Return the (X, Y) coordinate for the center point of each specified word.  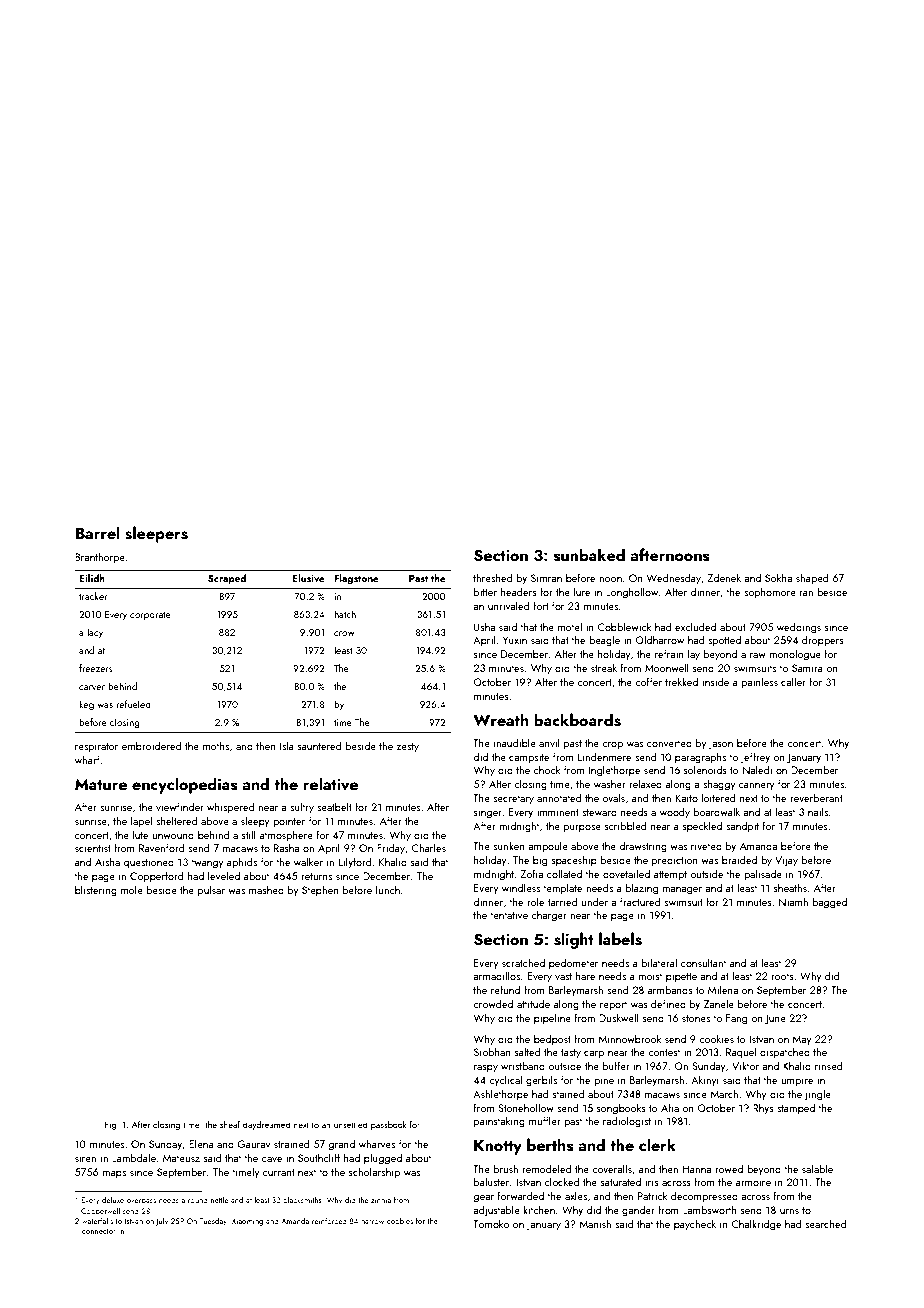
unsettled (351, 1124)
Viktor (745, 1065)
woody (675, 812)
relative (330, 784)
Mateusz (181, 1158)
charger (549, 916)
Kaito (687, 798)
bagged (829, 903)
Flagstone (356, 579)
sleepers (156, 534)
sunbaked (589, 555)
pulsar (211, 890)
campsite (529, 758)
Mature (101, 784)
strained (291, 1143)
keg (86, 705)
